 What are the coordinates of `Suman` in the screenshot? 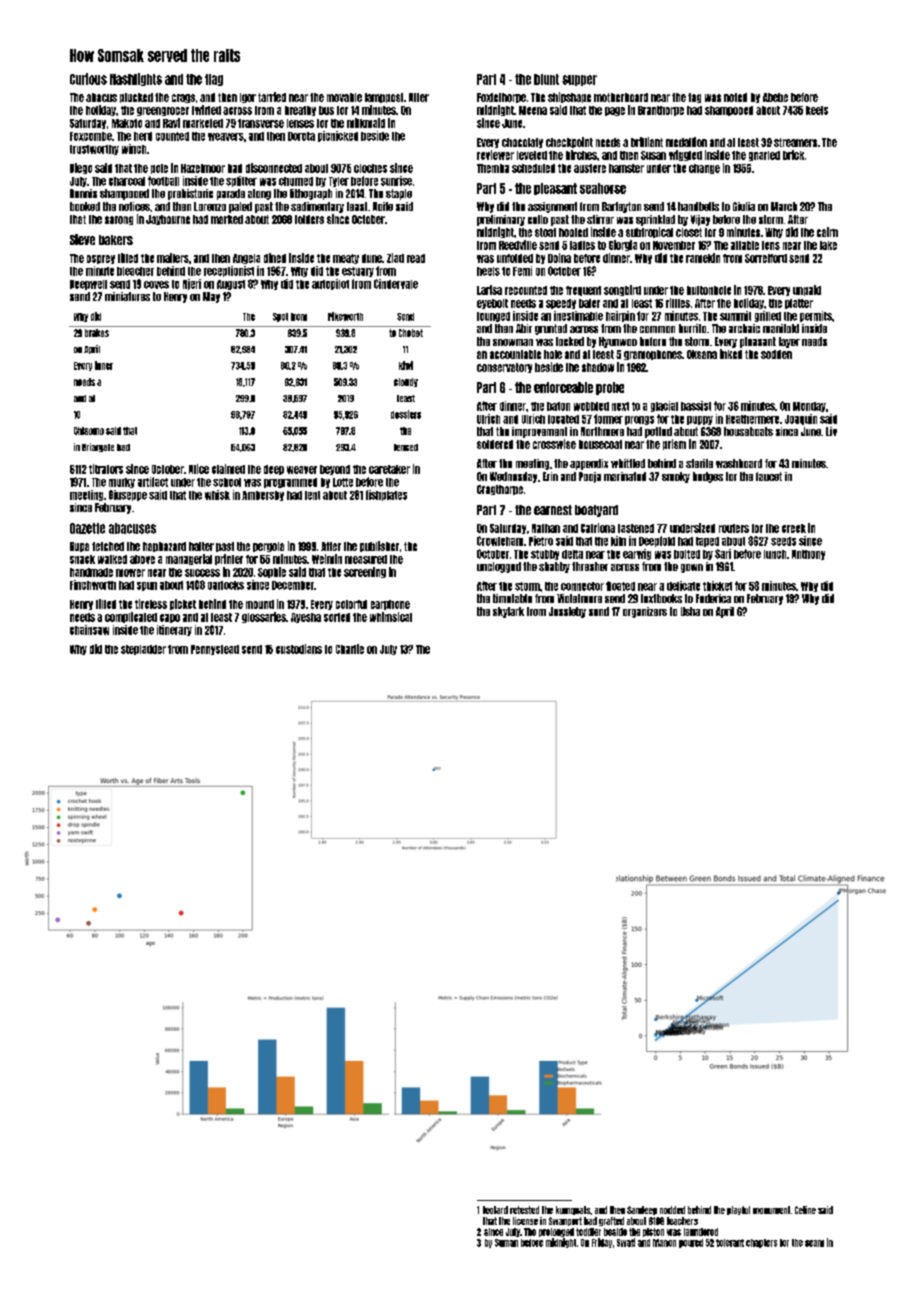 It's located at (506, 1243).
